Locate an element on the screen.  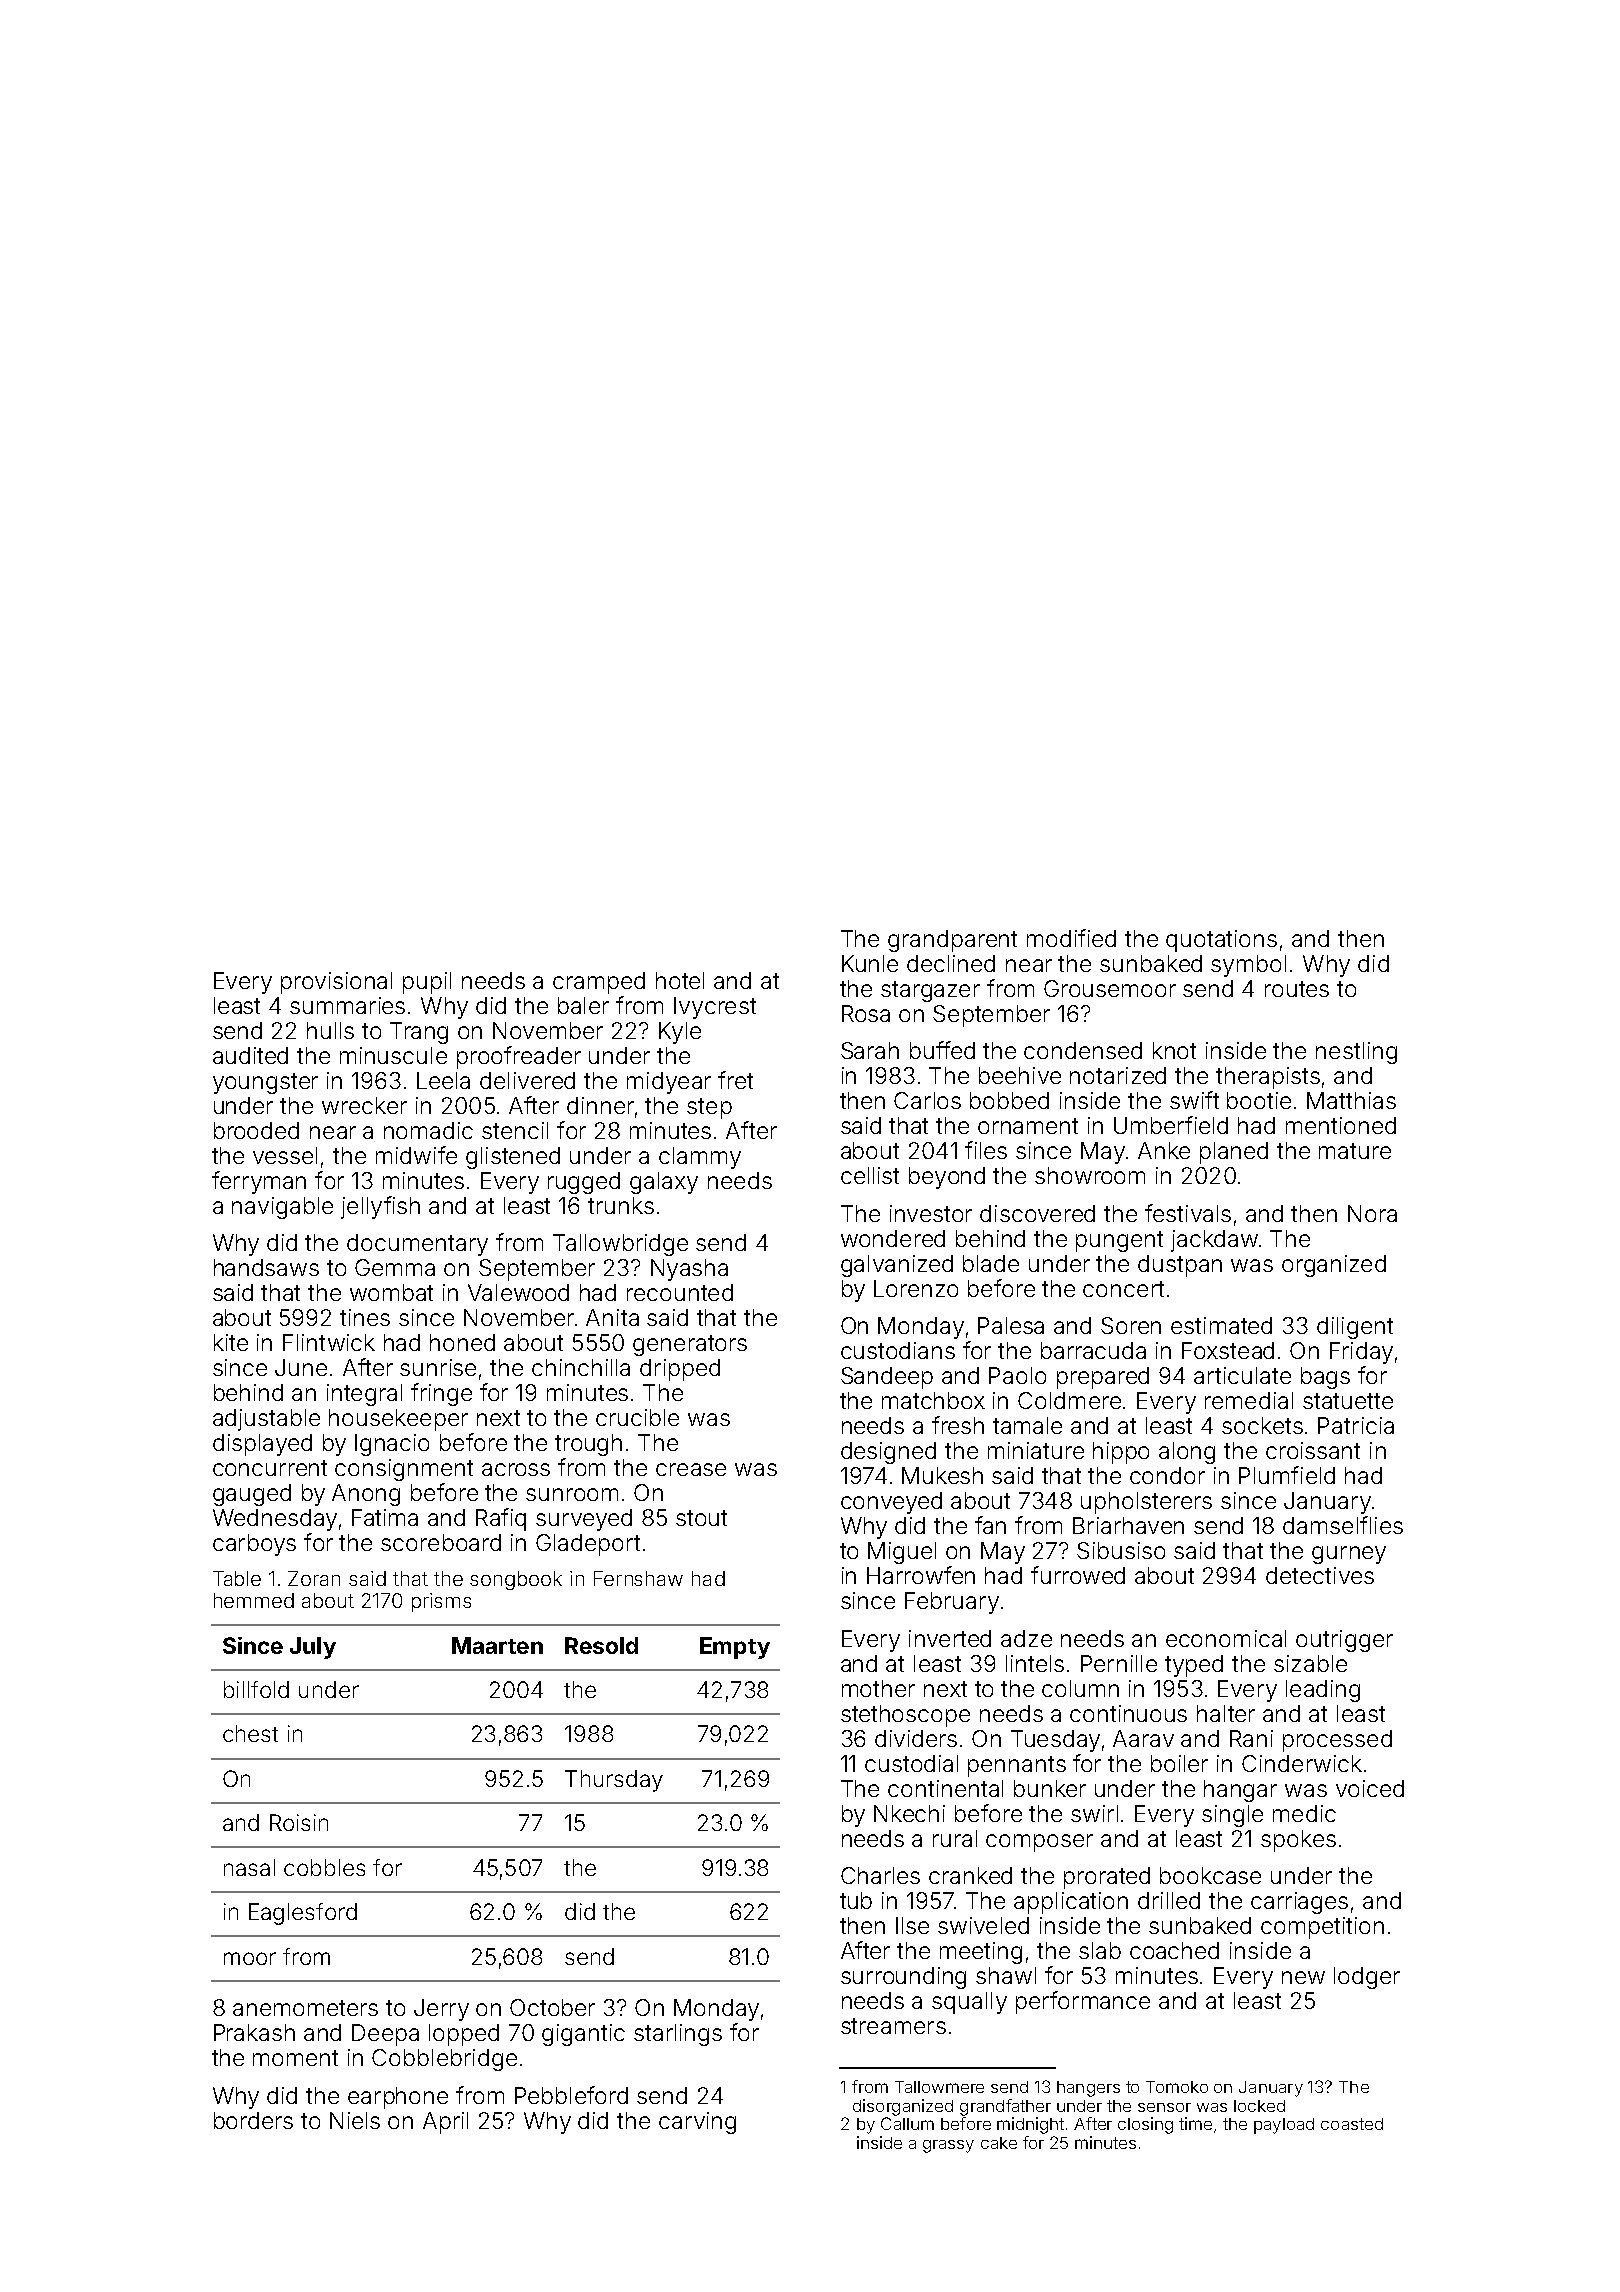
designed is located at coordinates (888, 1453).
